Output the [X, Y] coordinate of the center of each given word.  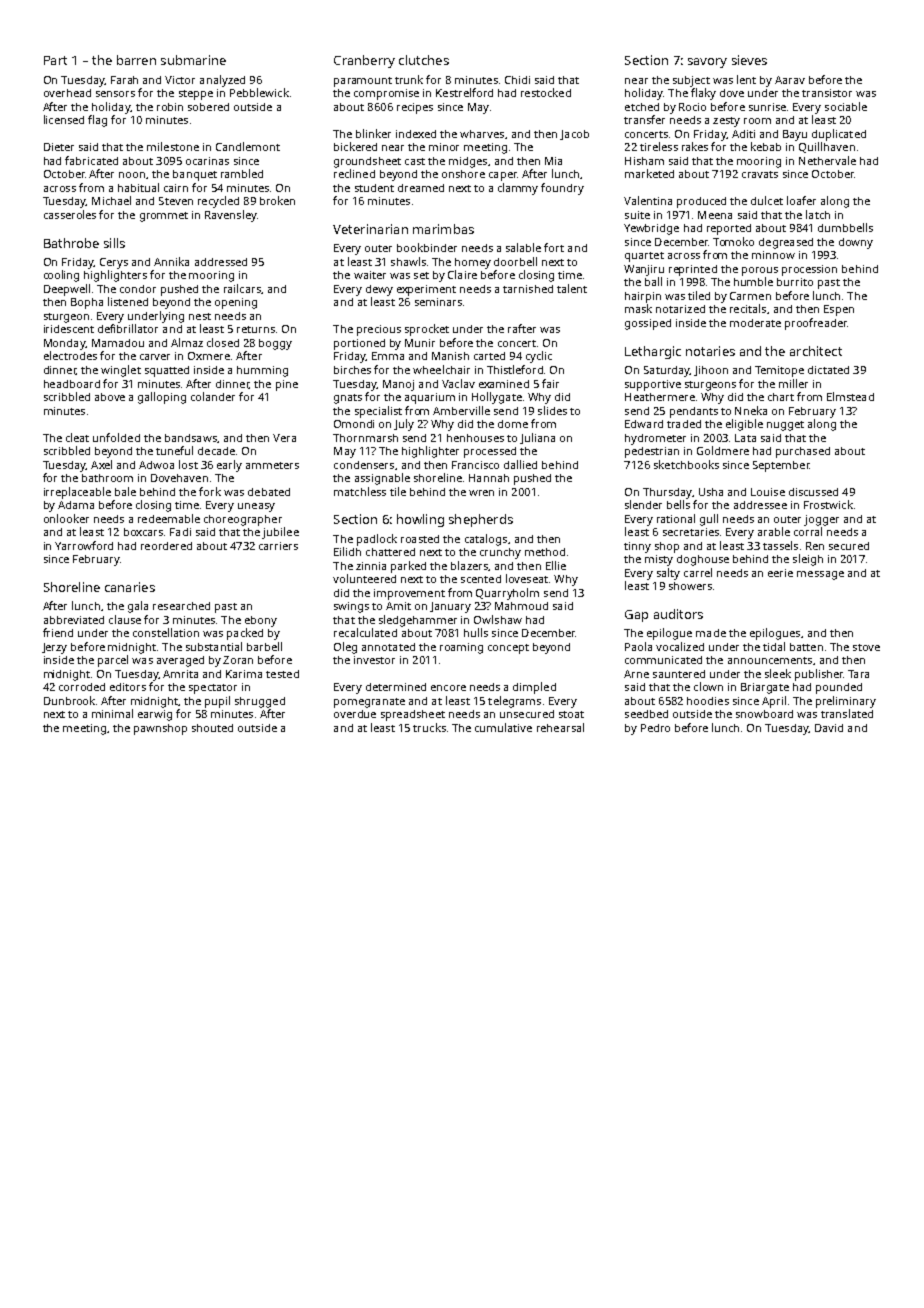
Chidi [517, 80]
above [110, 397]
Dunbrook [69, 700]
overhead [67, 93]
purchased [803, 452]
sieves [749, 60]
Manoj [398, 385]
